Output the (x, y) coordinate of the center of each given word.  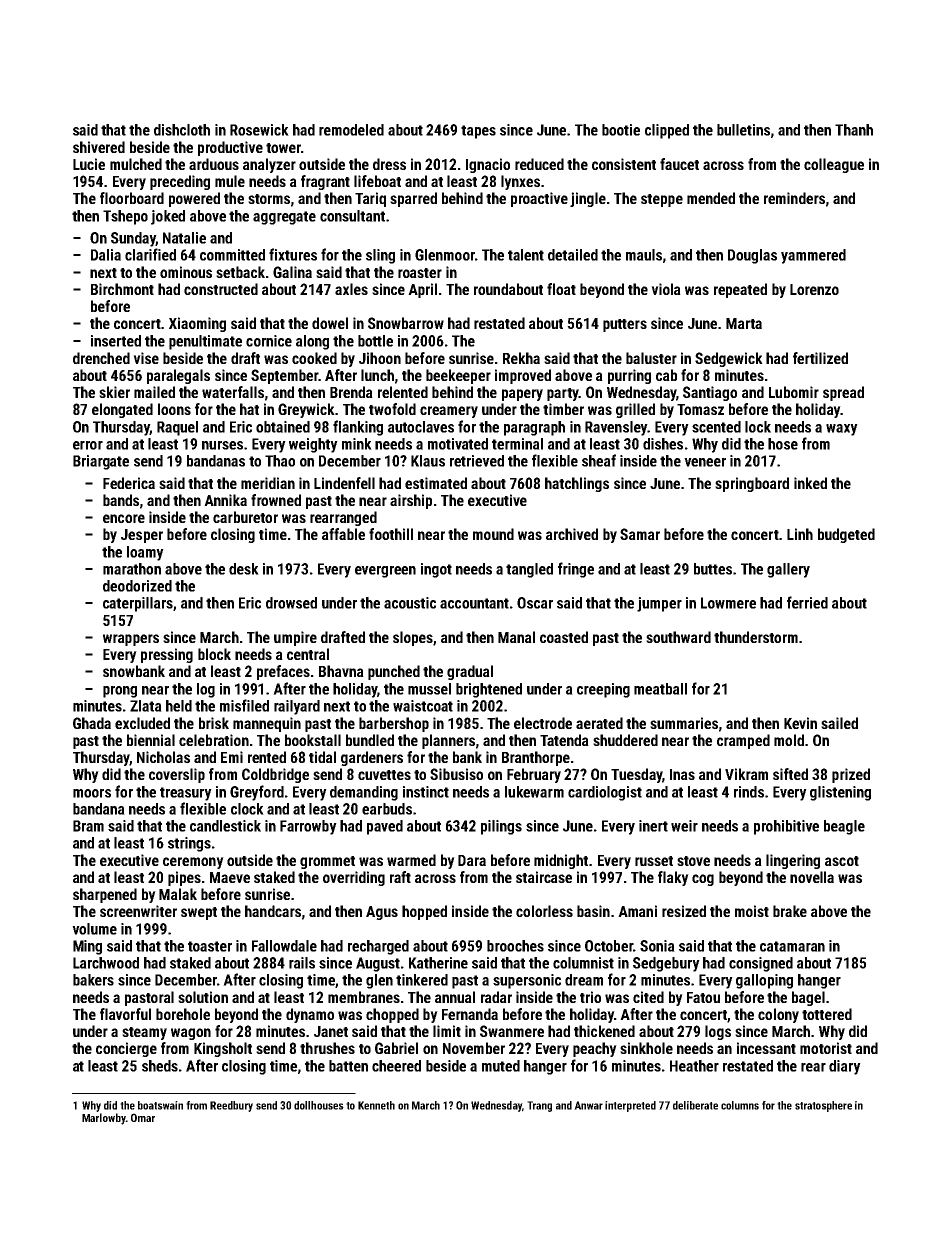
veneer (705, 462)
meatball (660, 689)
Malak (178, 894)
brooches (515, 946)
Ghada (92, 723)
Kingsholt (223, 1049)
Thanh (854, 130)
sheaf (599, 460)
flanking (358, 428)
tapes (478, 132)
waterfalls (233, 392)
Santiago (710, 393)
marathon (132, 569)
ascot (842, 861)
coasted (564, 637)
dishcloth (182, 130)
